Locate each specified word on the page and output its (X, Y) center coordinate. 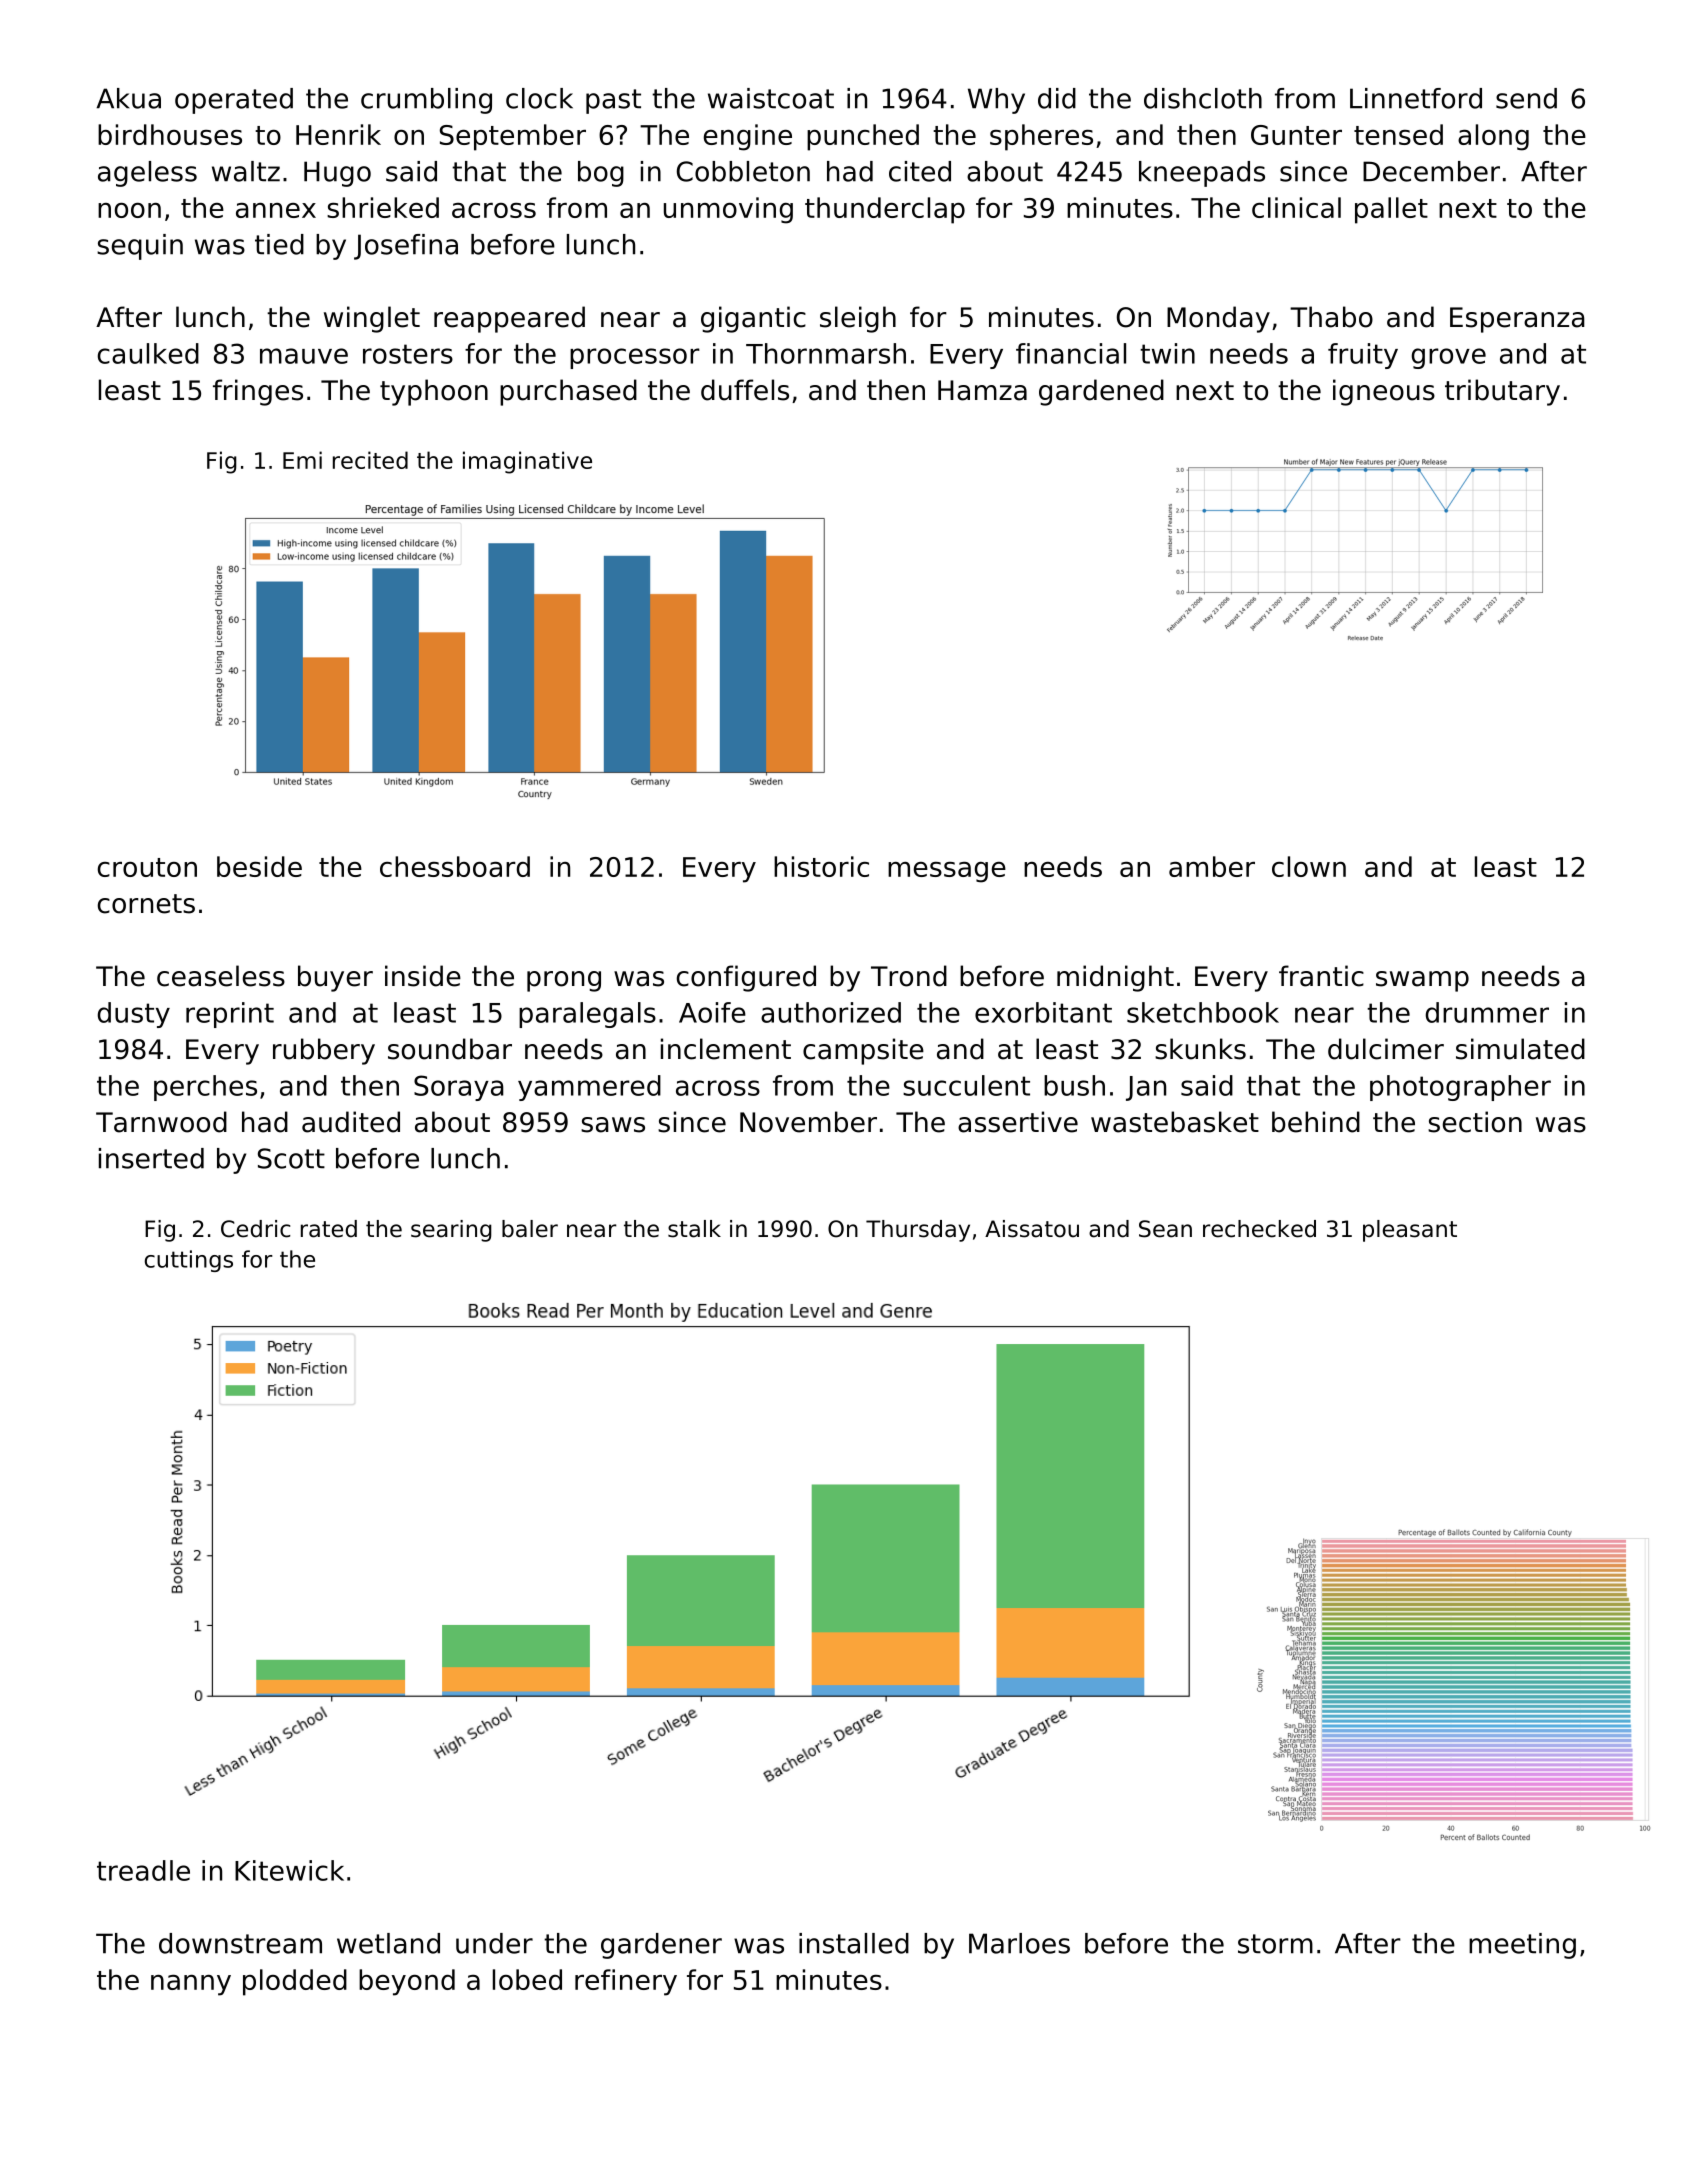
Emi (302, 460)
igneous (1384, 392)
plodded (295, 1982)
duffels (745, 390)
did (1057, 98)
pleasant (1410, 1231)
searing (451, 1231)
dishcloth (1203, 98)
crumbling (426, 101)
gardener (661, 1946)
